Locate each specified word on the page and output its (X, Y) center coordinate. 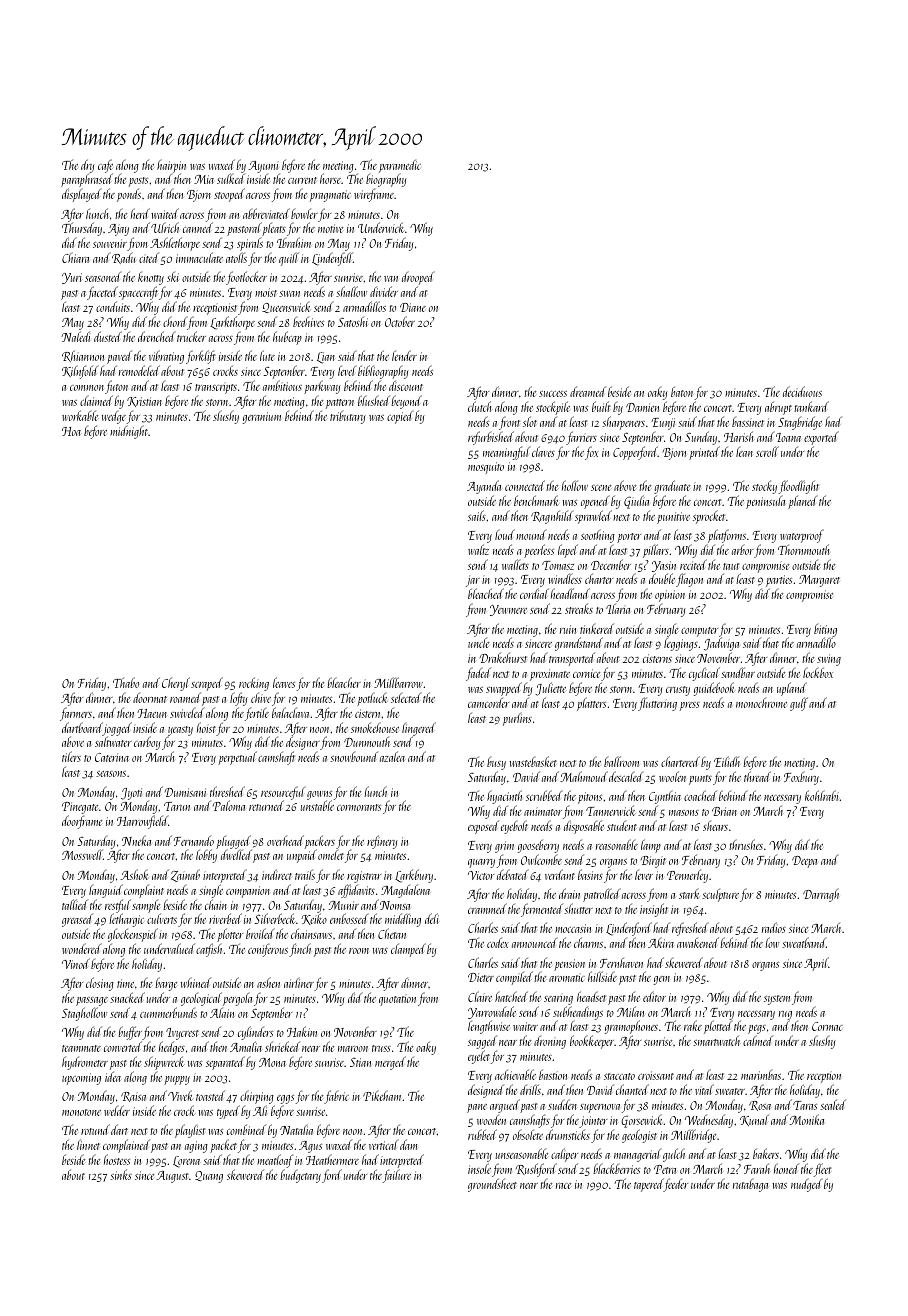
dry (88, 166)
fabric (336, 1097)
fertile (257, 714)
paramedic (400, 167)
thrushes (746, 844)
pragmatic (330, 196)
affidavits (356, 891)
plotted (718, 1027)
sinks (121, 1174)
